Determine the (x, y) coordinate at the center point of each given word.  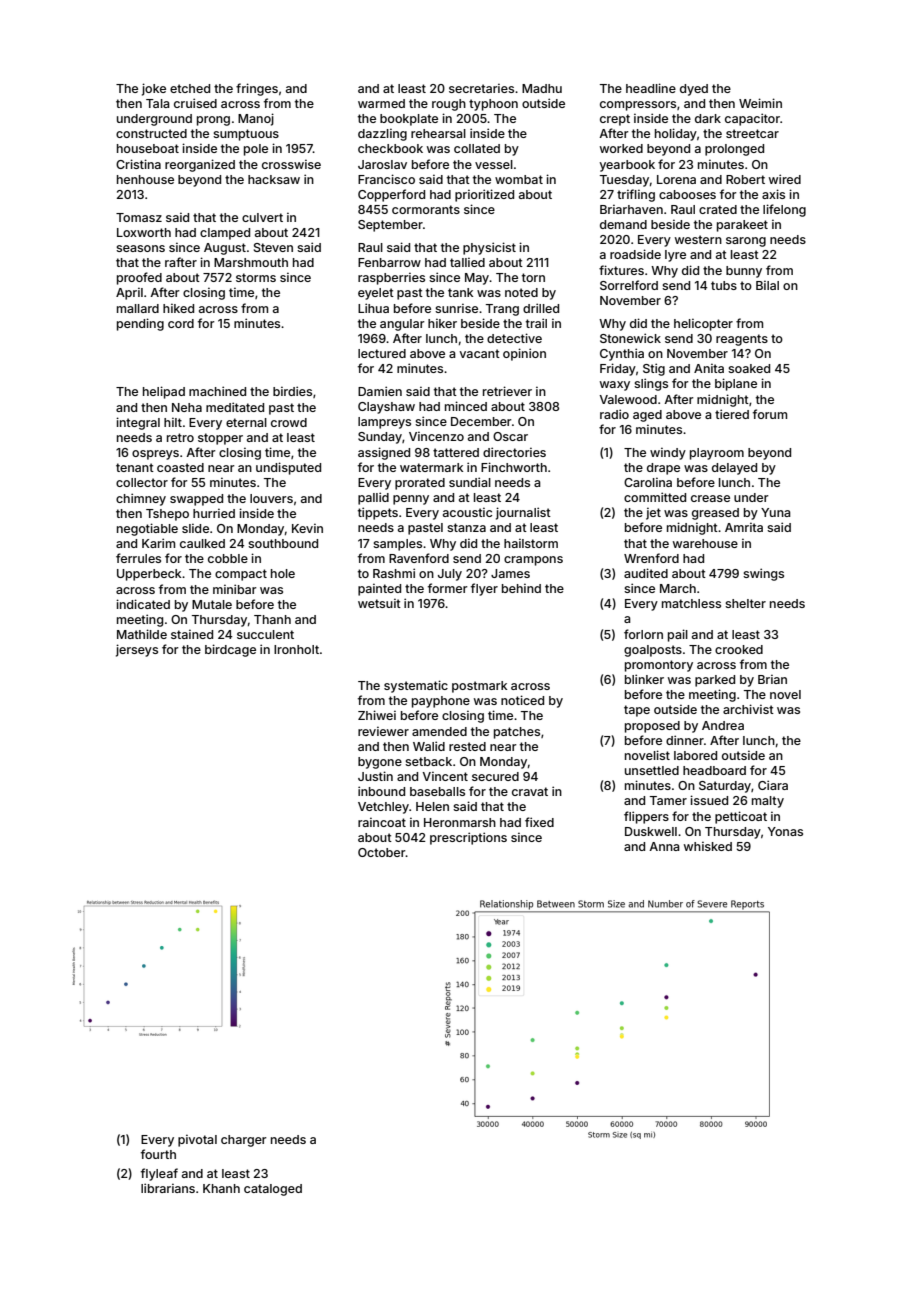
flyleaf (159, 1174)
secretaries (481, 88)
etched (190, 88)
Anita (709, 368)
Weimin (760, 103)
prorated (420, 484)
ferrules (138, 558)
